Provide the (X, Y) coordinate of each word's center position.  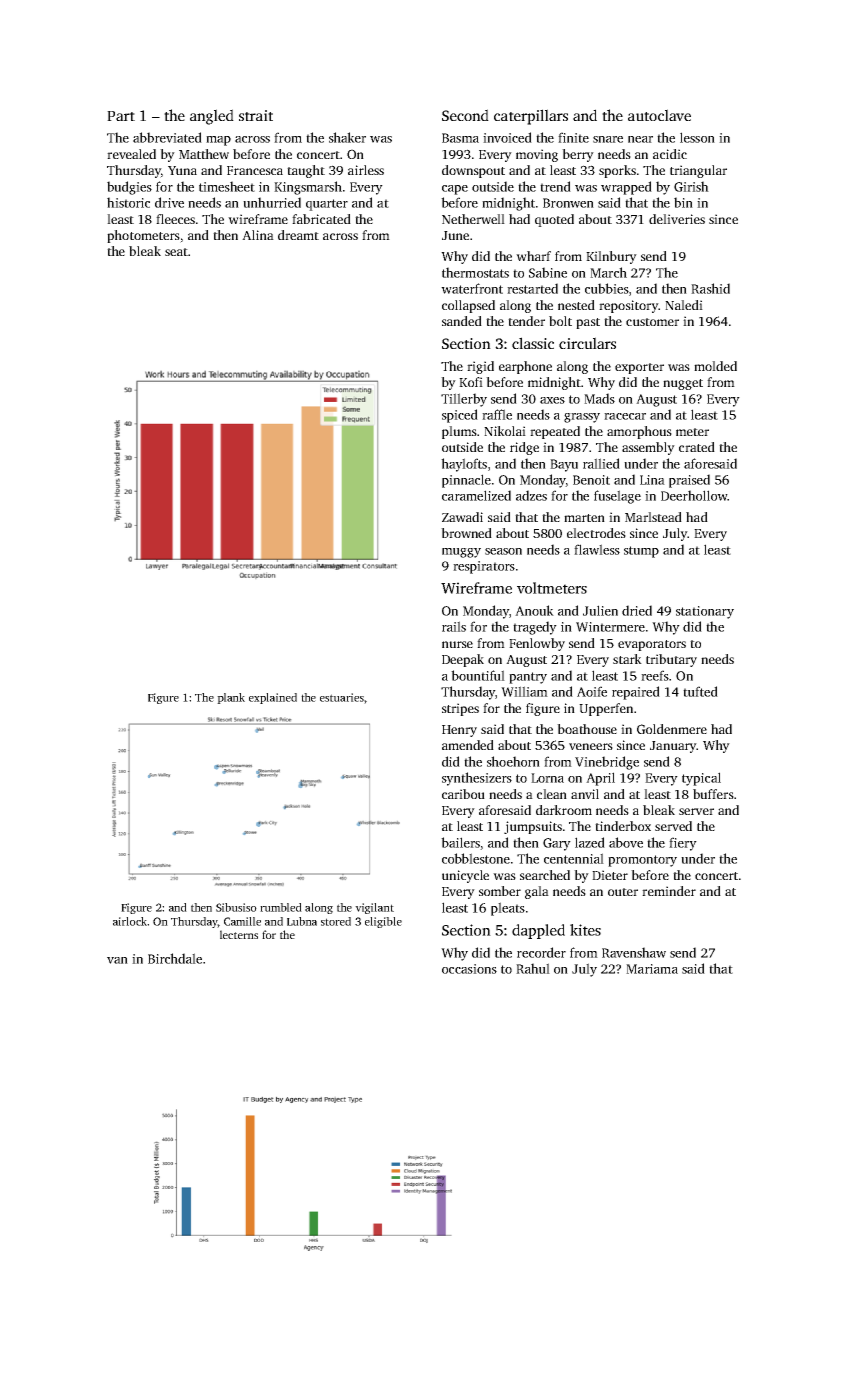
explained (273, 698)
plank (231, 698)
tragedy (535, 628)
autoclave (659, 115)
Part (121, 116)
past (588, 323)
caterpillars (531, 117)
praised (689, 481)
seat (176, 252)
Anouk (534, 610)
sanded (462, 321)
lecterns (239, 934)
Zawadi (462, 517)
